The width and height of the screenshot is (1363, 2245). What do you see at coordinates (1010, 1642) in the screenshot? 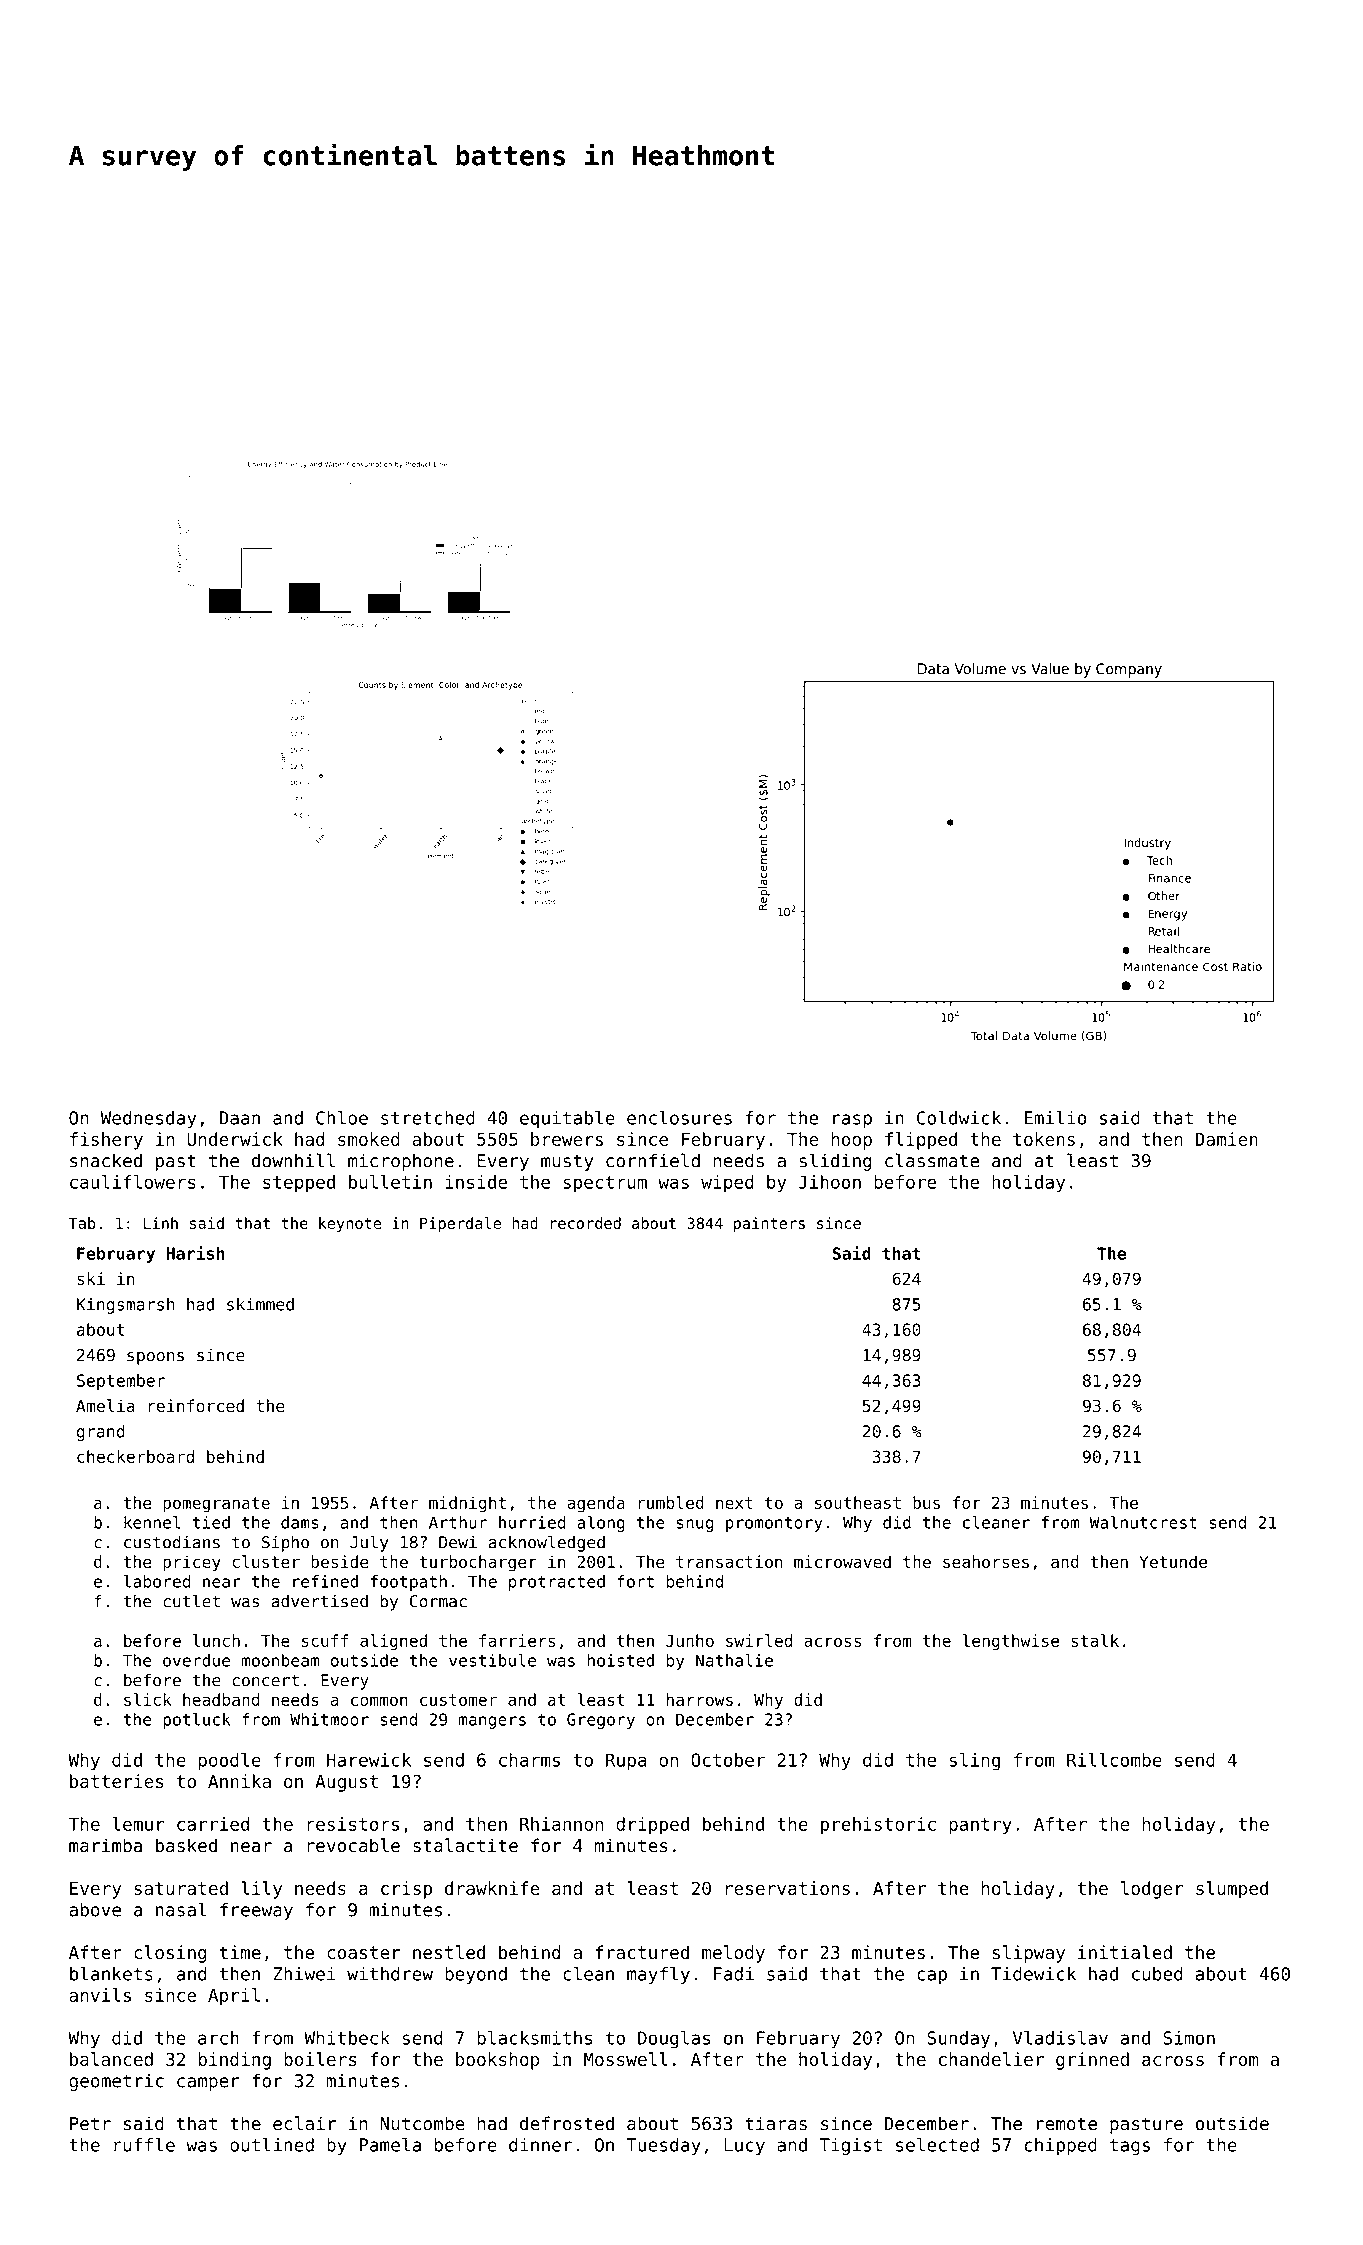
I see `lengthwise` at bounding box center [1010, 1642].
